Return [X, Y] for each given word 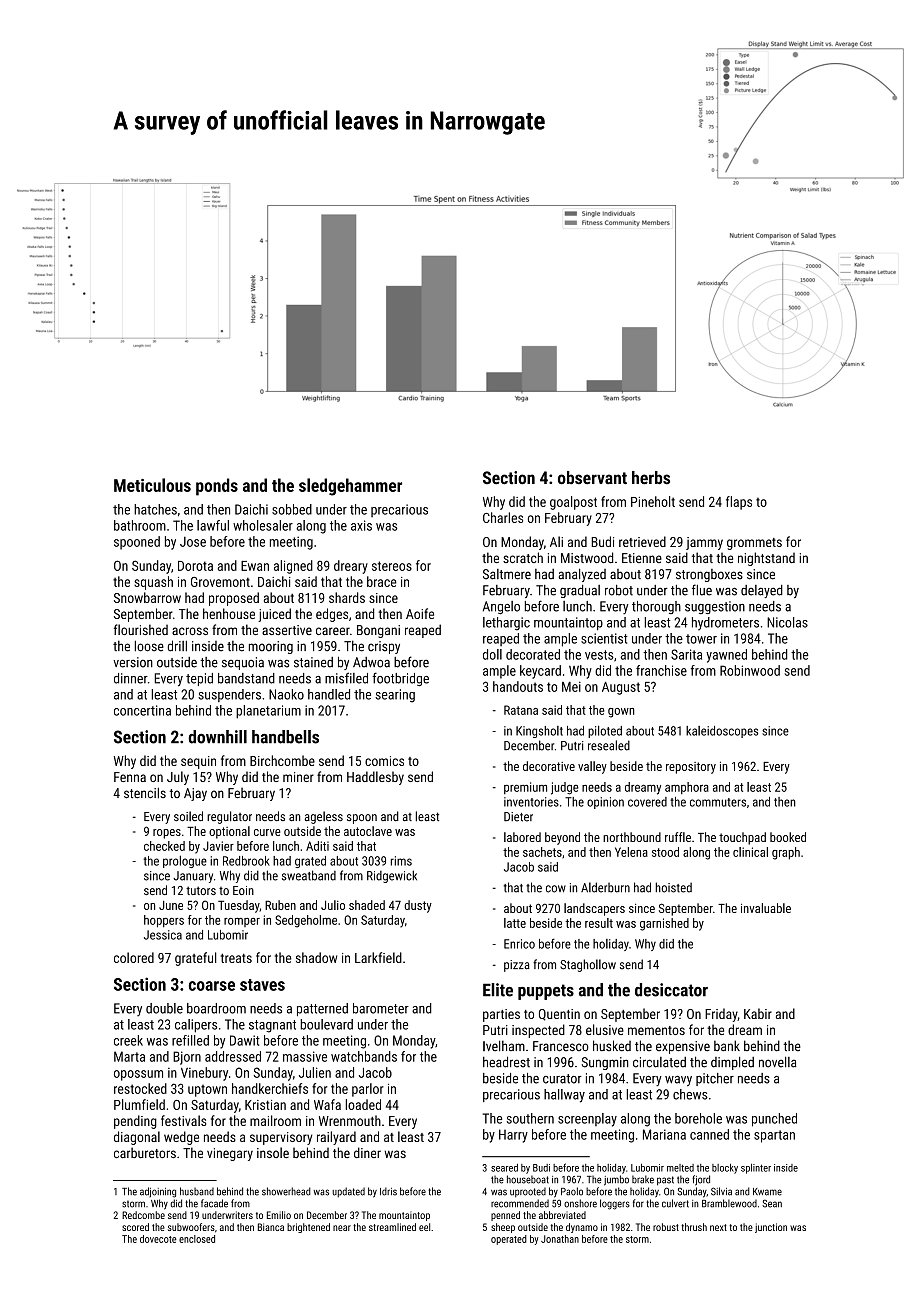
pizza [517, 966]
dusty [418, 906]
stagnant [272, 1026]
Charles [503, 517]
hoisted [673, 887]
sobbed [292, 509]
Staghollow [588, 965]
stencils [145, 793]
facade [214, 1203]
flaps [739, 503]
